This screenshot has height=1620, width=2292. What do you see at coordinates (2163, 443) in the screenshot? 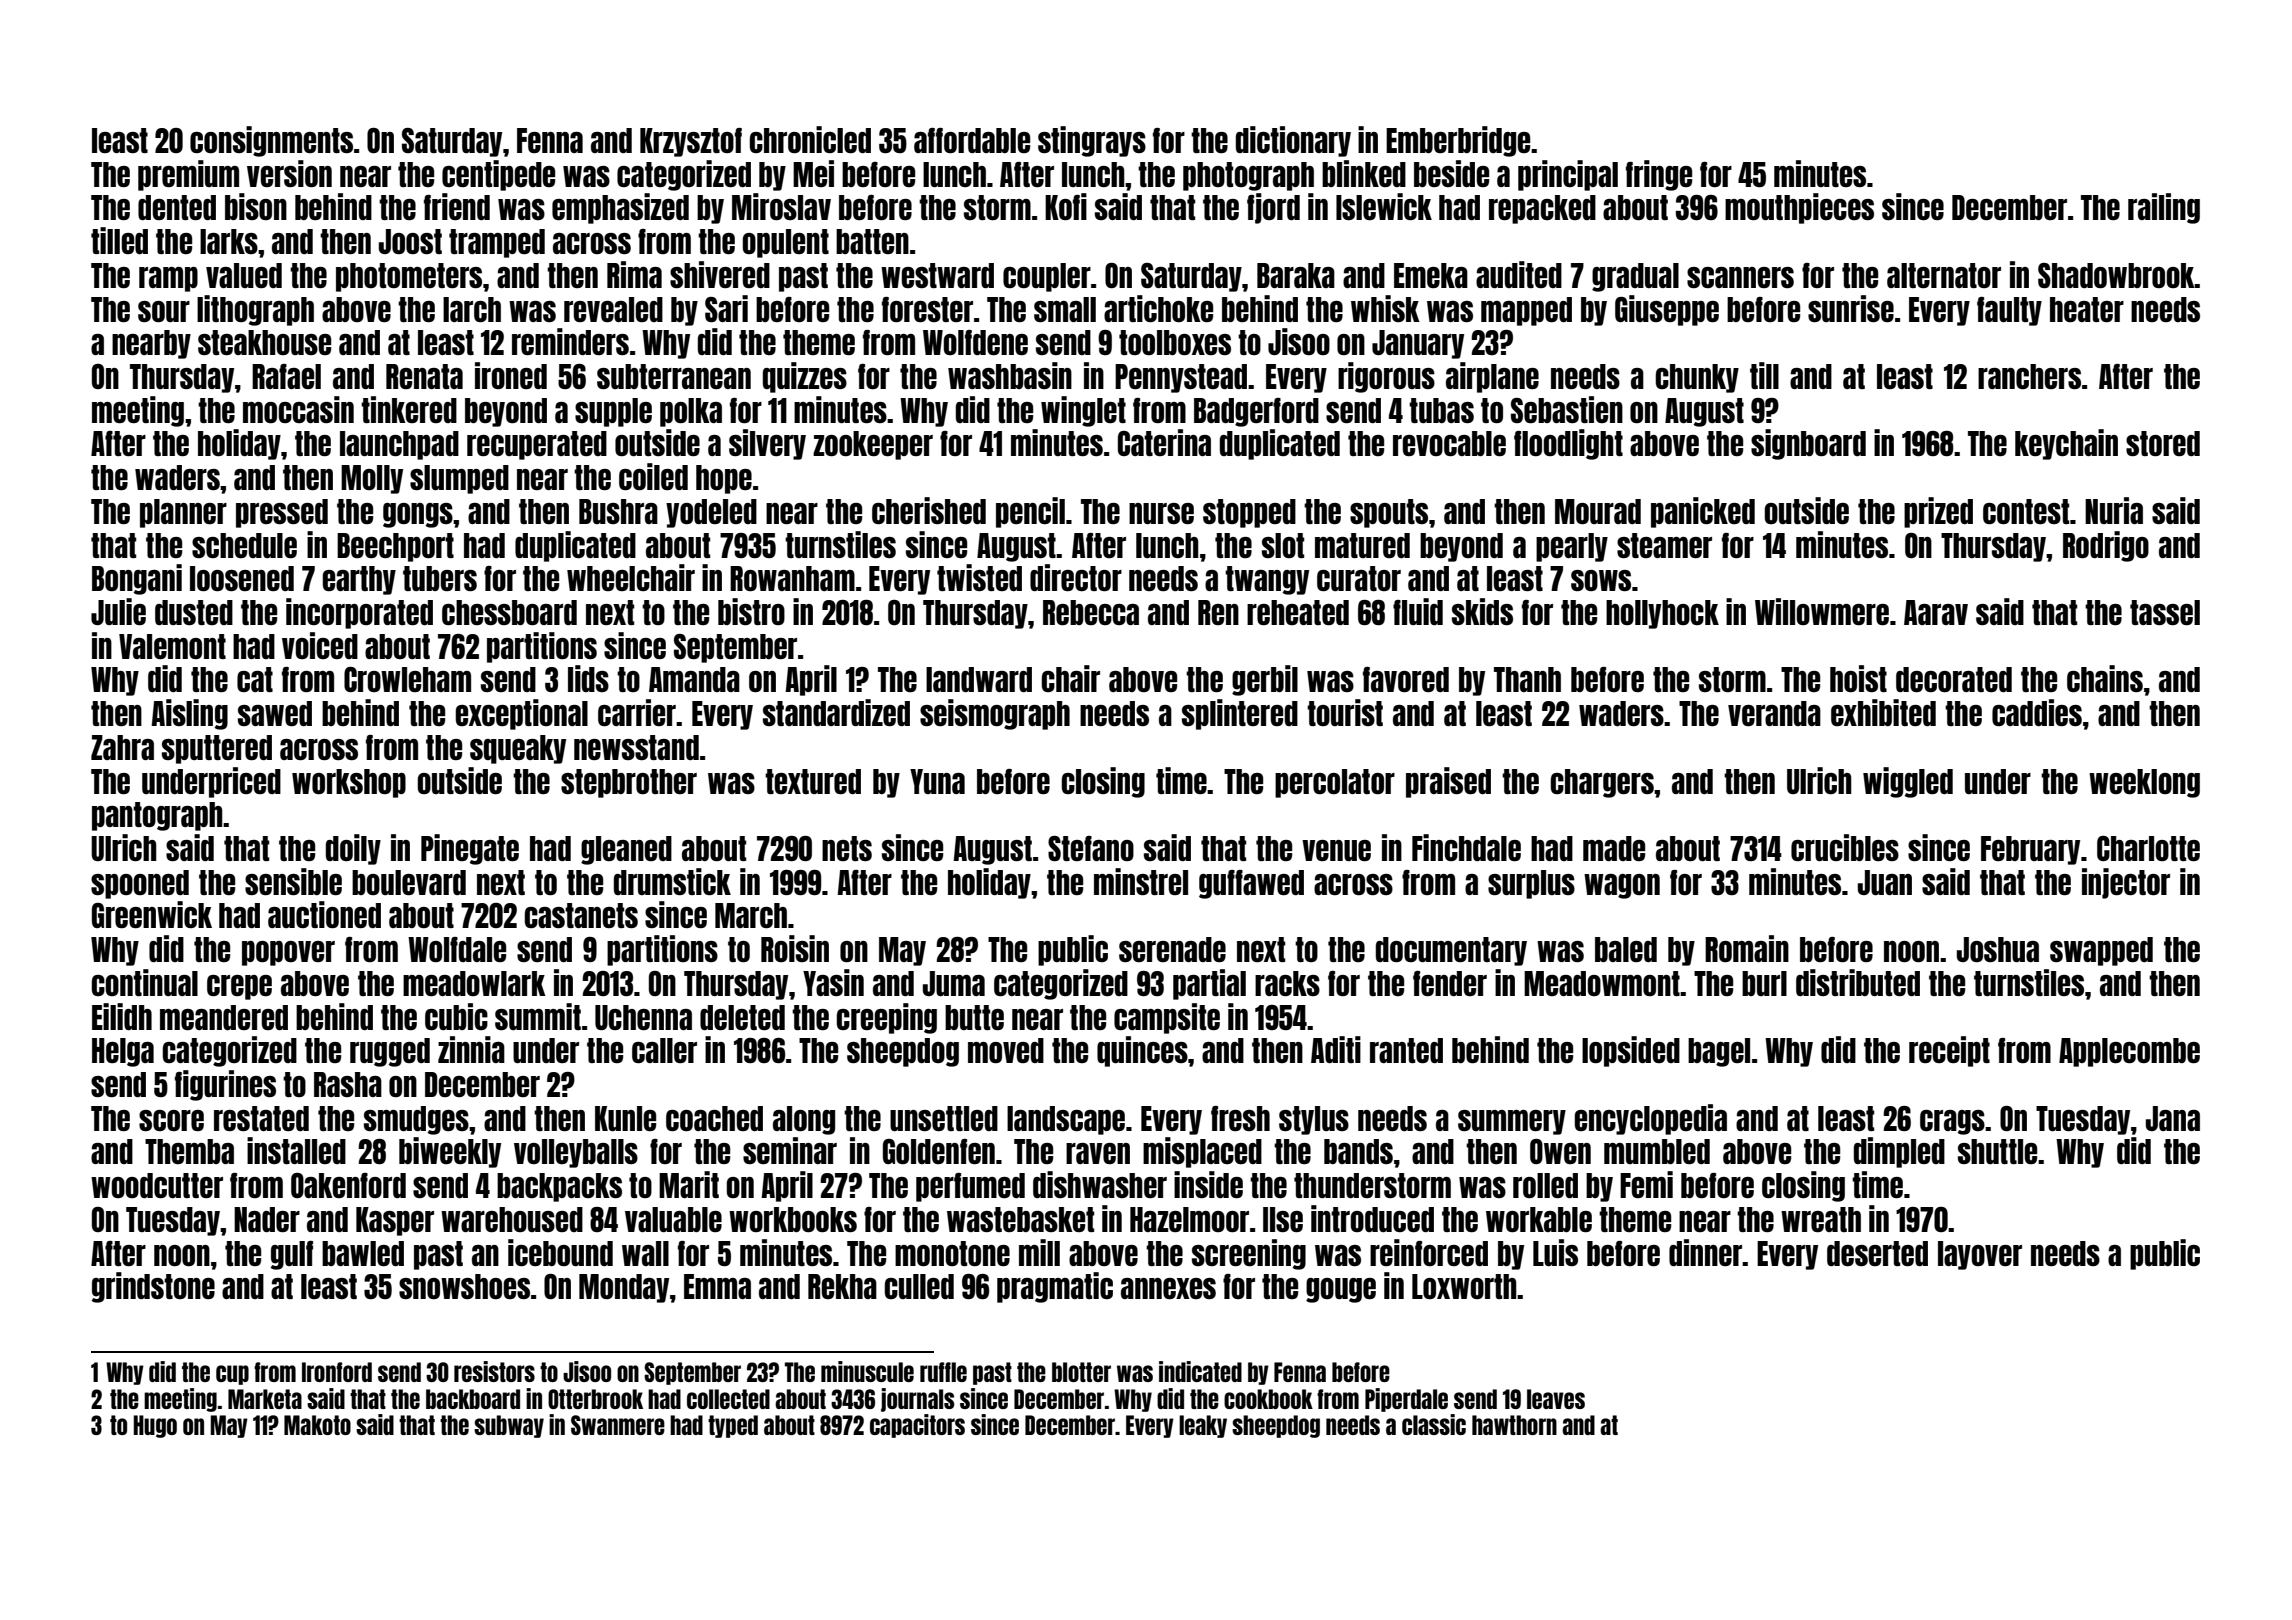
I see `stored` at bounding box center [2163, 443].
